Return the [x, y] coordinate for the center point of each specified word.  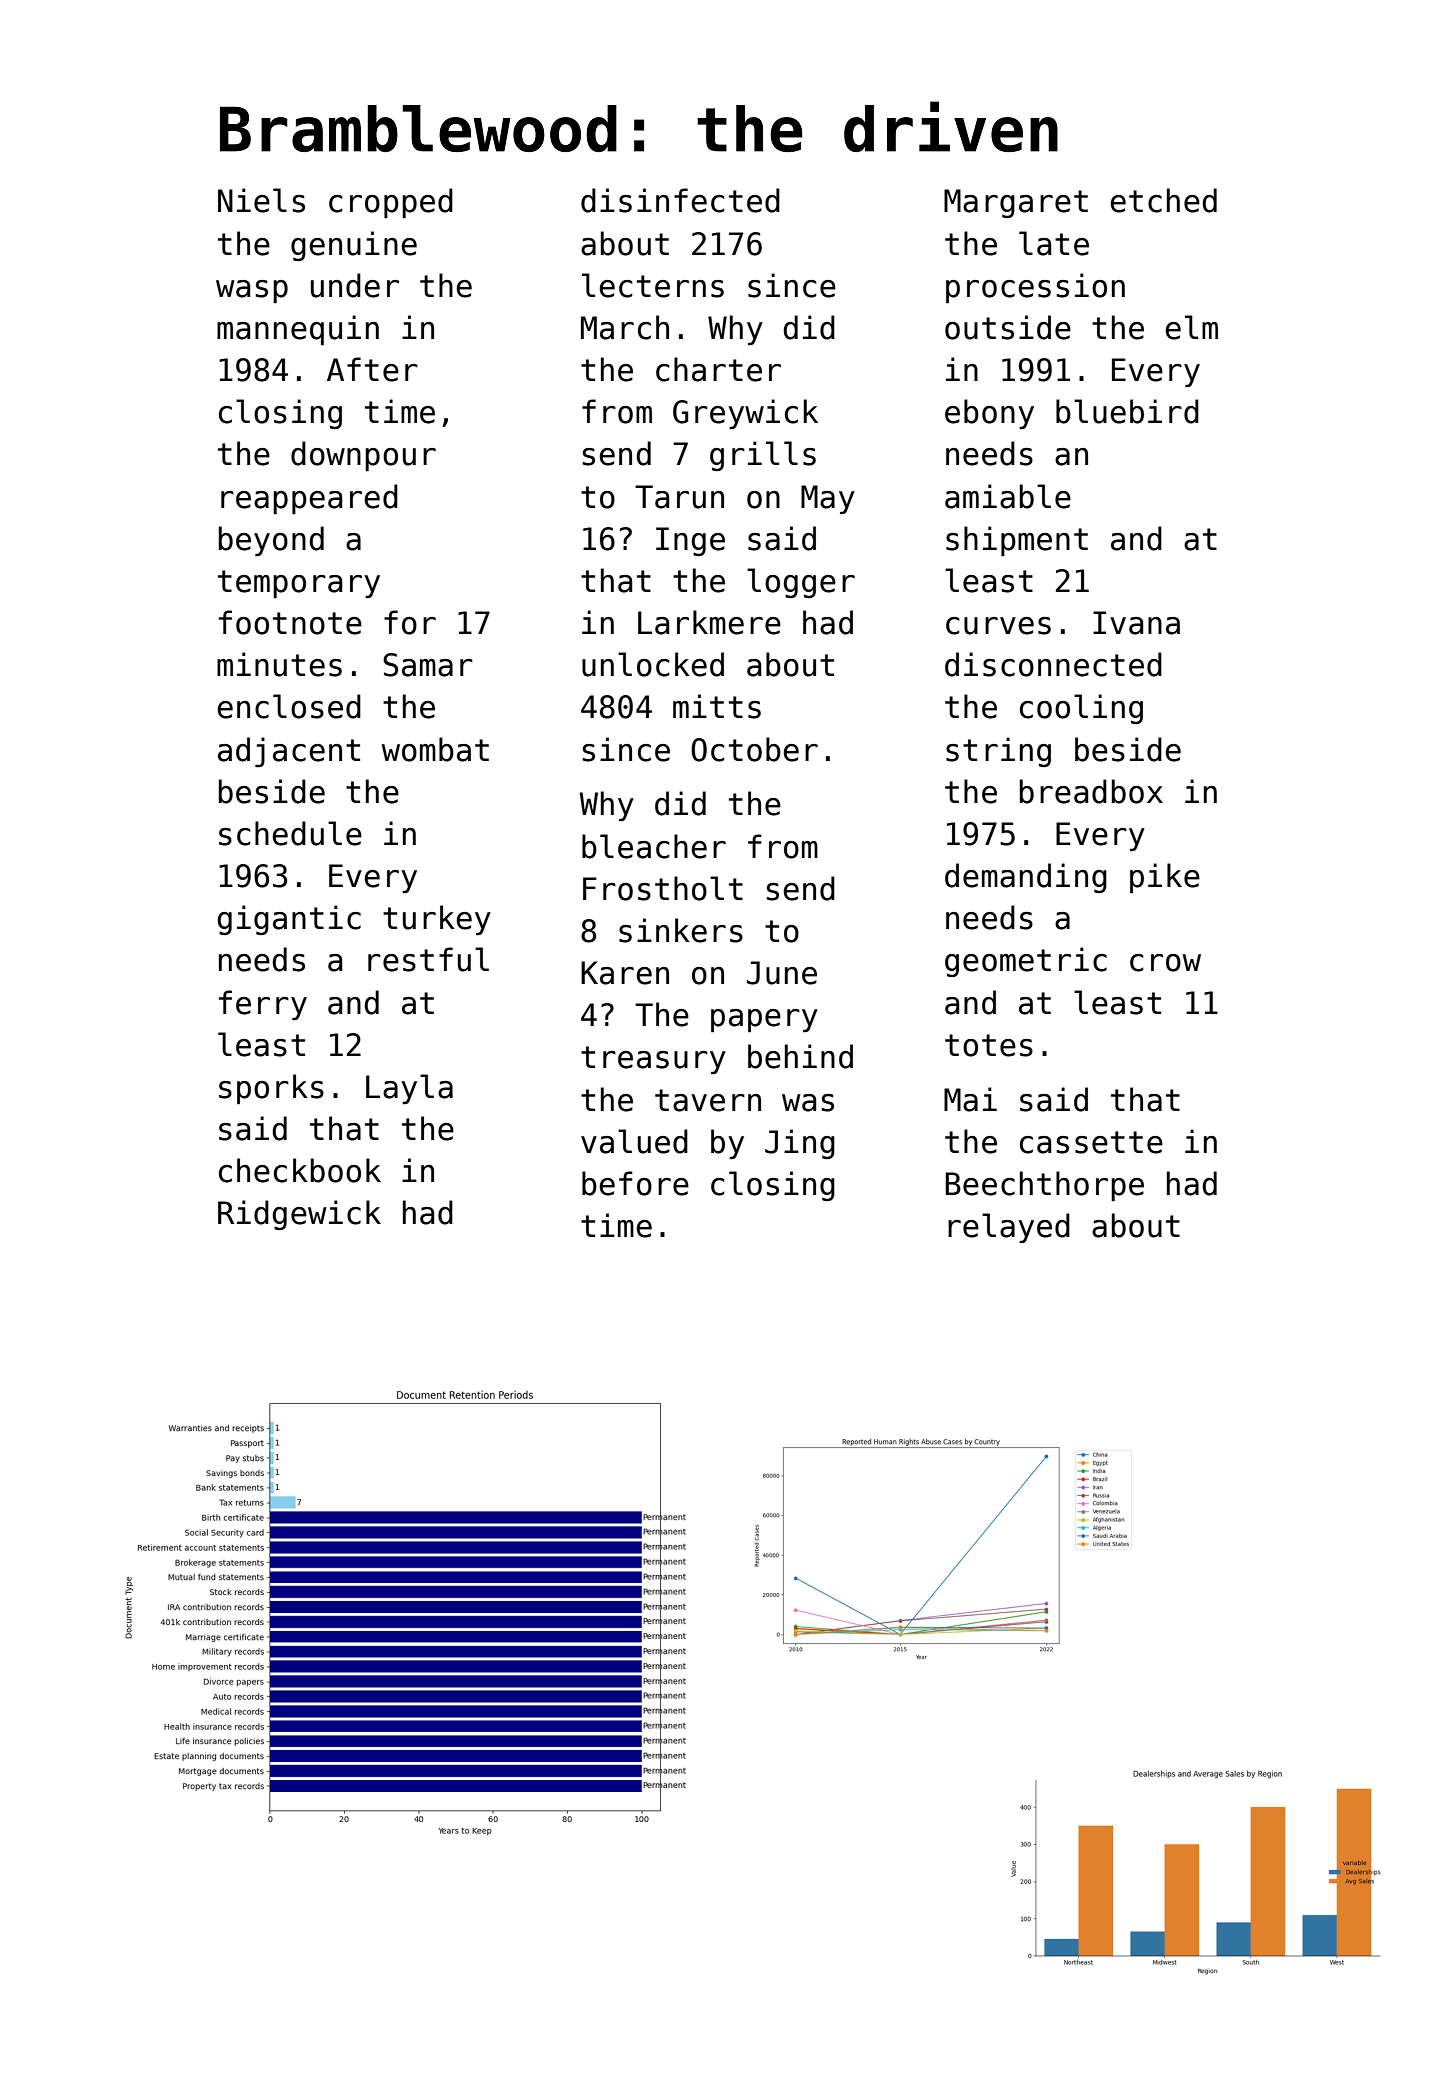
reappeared [309, 499]
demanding [1026, 878]
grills [763, 456]
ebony [989, 414]
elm [1191, 327]
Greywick [745, 414]
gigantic [289, 920]
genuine [354, 246]
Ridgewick [299, 1215]
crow [1165, 963]
